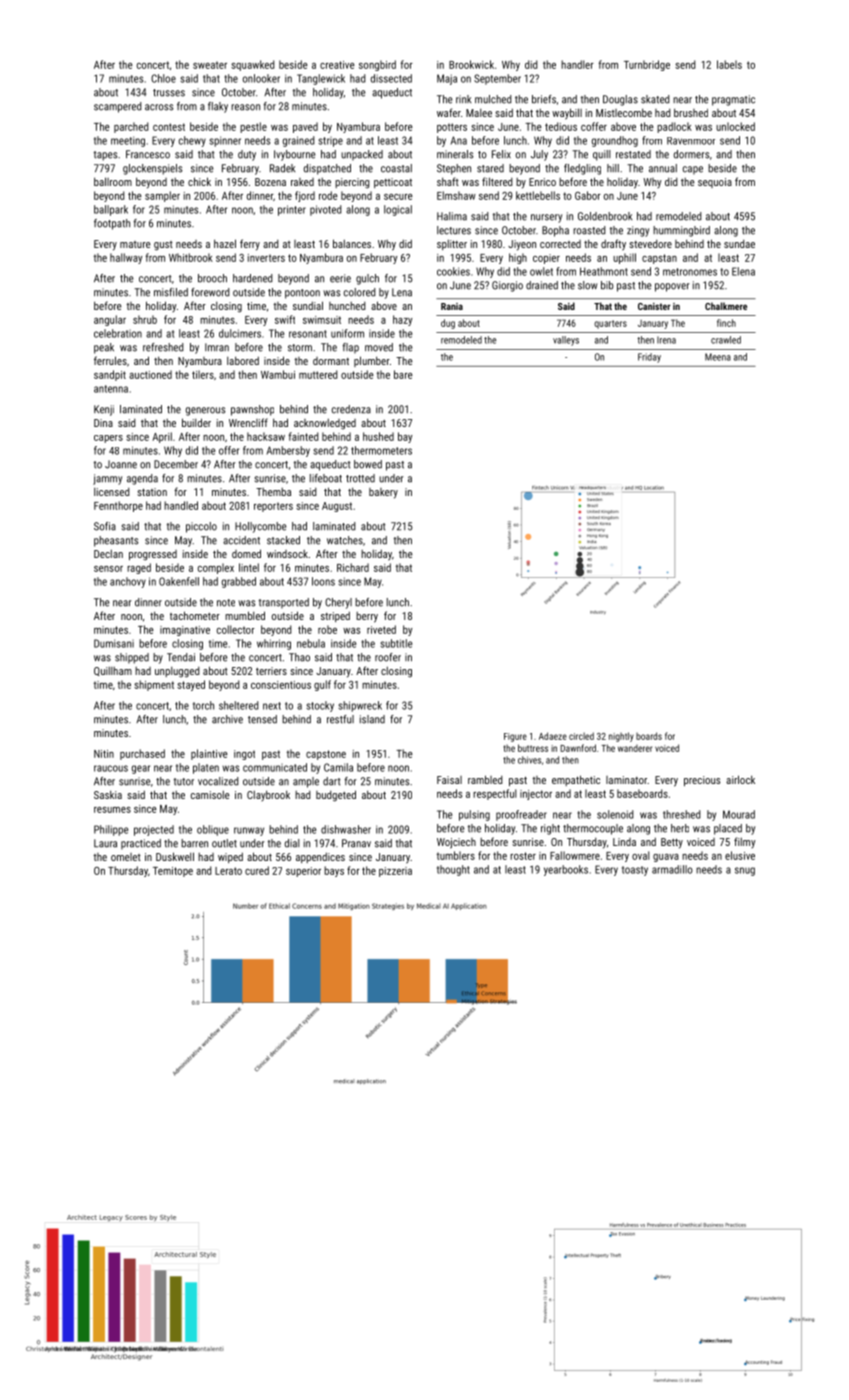  I want to click on crawled, so click(726, 340).
